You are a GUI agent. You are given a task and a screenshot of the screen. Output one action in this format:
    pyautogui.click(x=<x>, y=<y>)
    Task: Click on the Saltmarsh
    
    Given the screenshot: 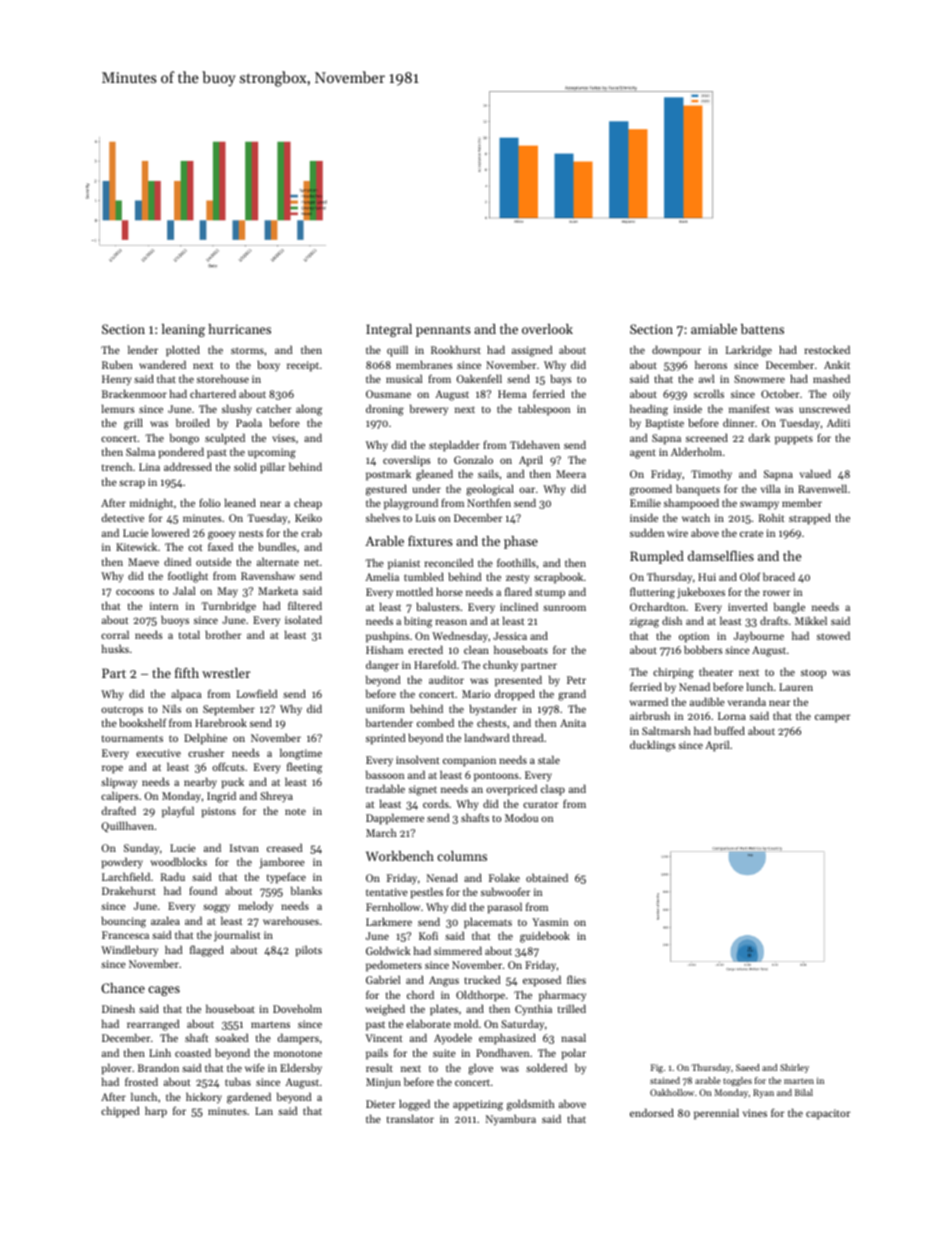 What is the action you would take?
    pyautogui.click(x=666, y=730)
